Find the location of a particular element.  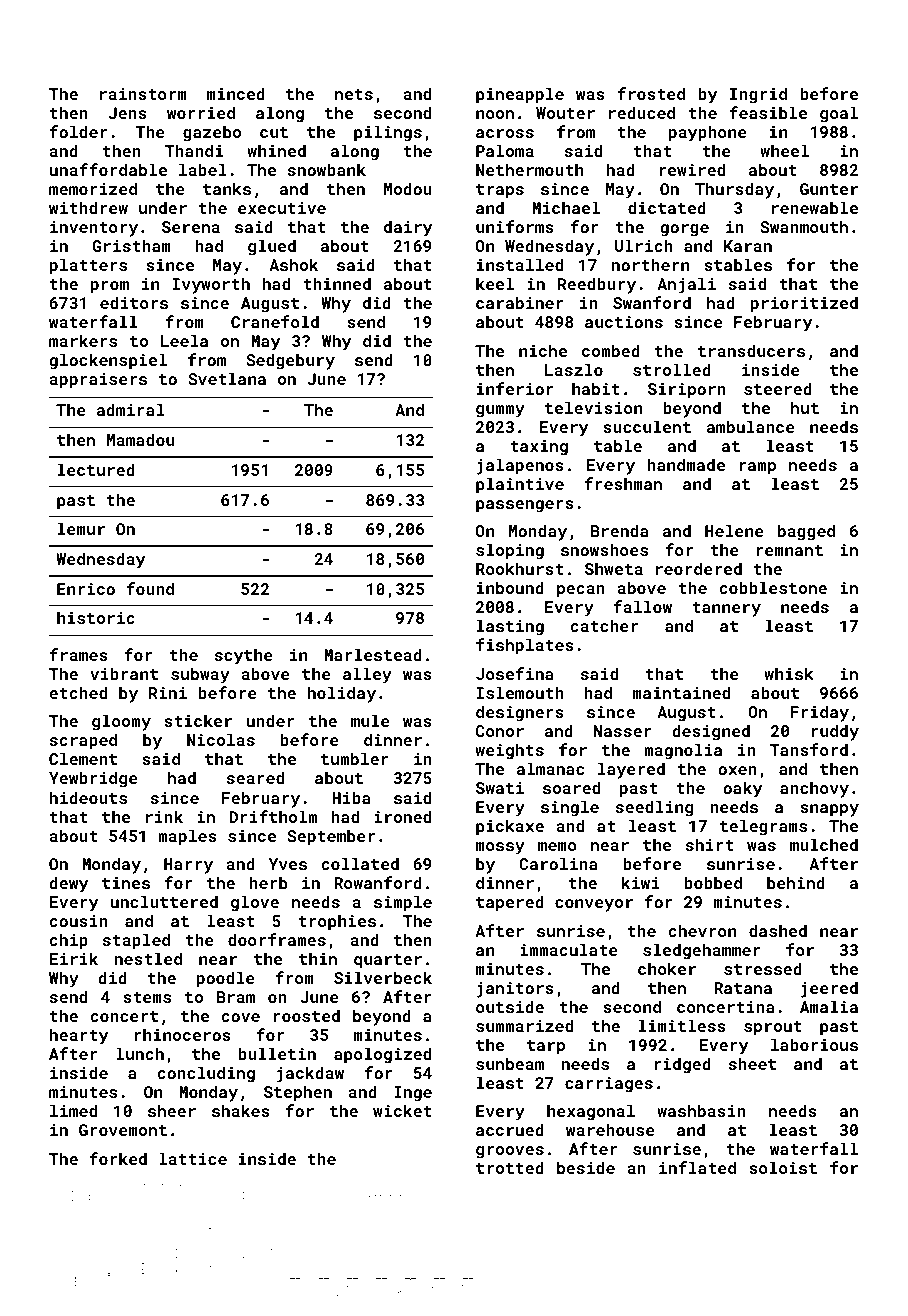

tannery is located at coordinates (726, 609).
